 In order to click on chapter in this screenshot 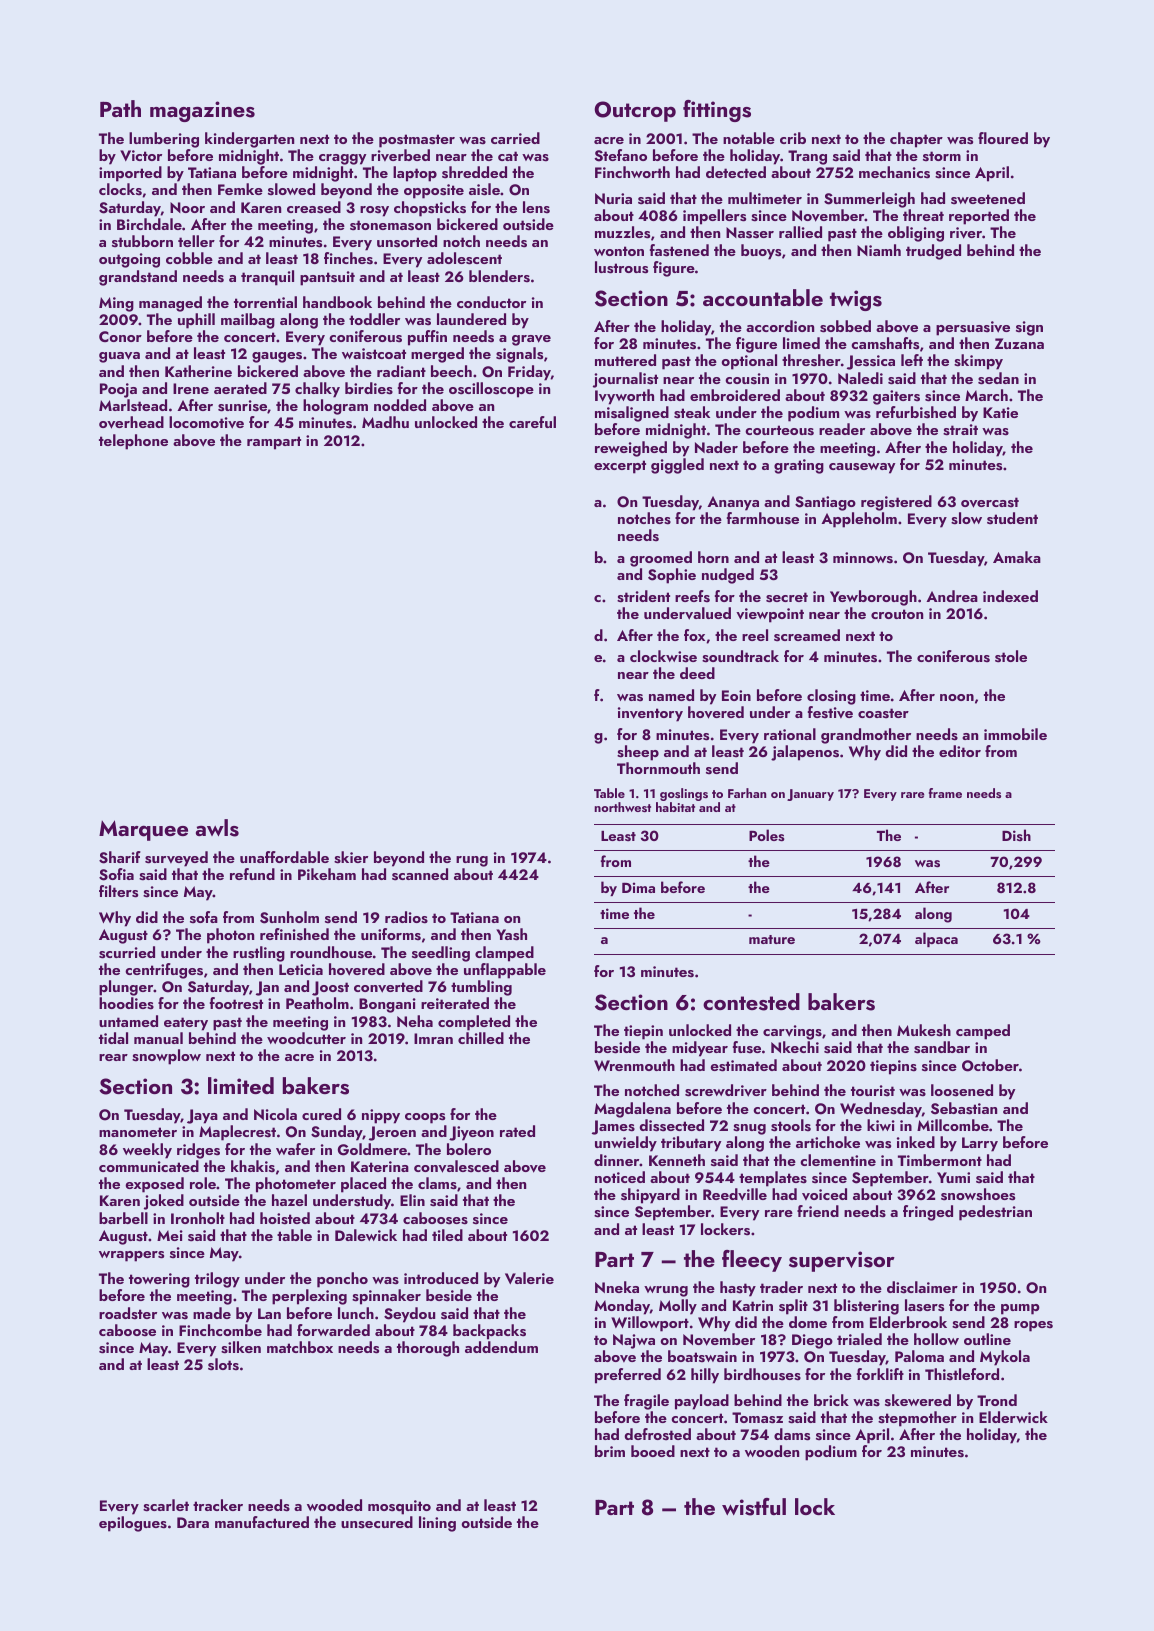, I will do `click(916, 140)`.
